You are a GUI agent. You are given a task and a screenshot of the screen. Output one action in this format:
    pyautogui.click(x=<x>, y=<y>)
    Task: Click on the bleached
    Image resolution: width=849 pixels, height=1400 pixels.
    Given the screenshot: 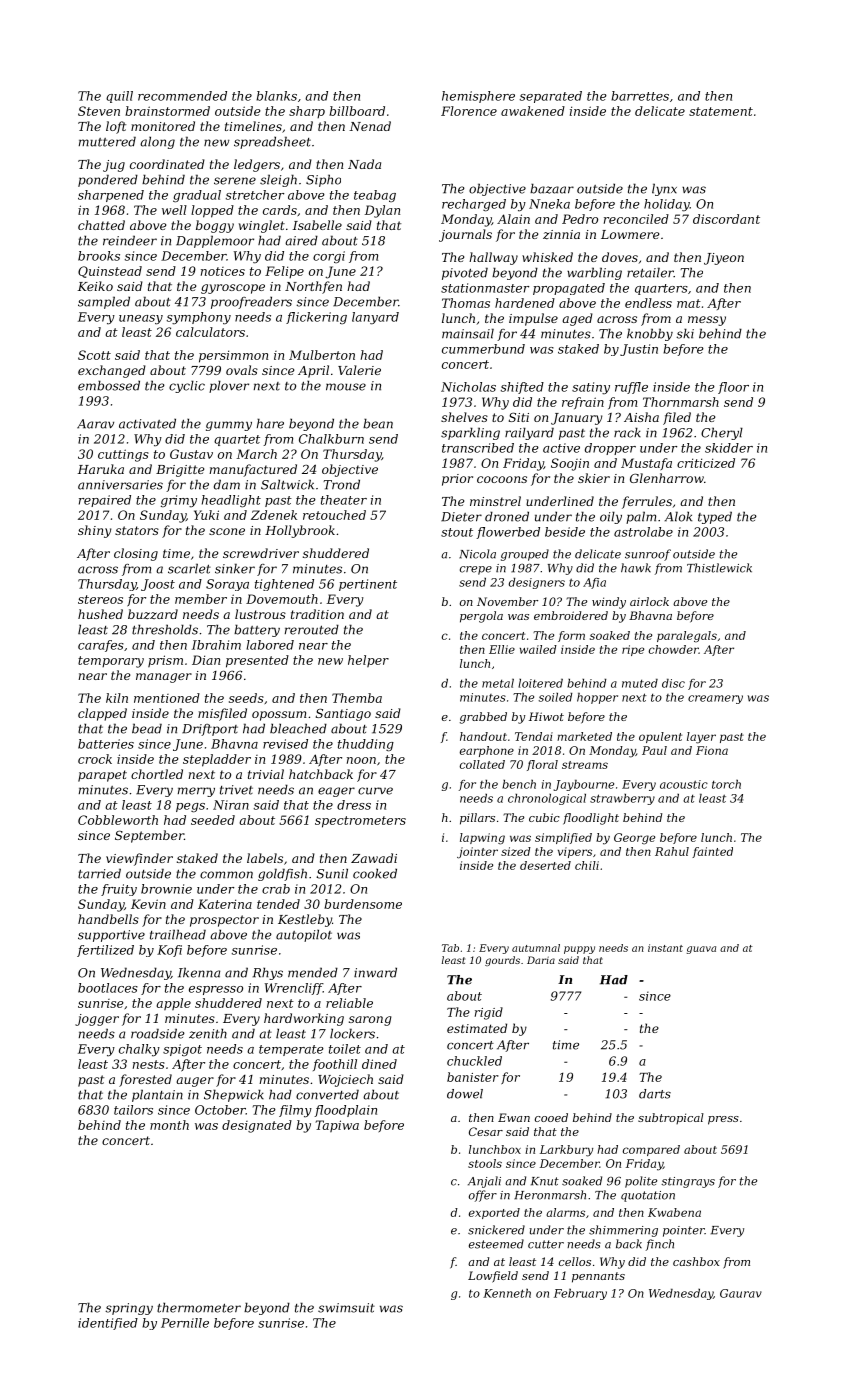 What is the action you would take?
    pyautogui.click(x=298, y=728)
